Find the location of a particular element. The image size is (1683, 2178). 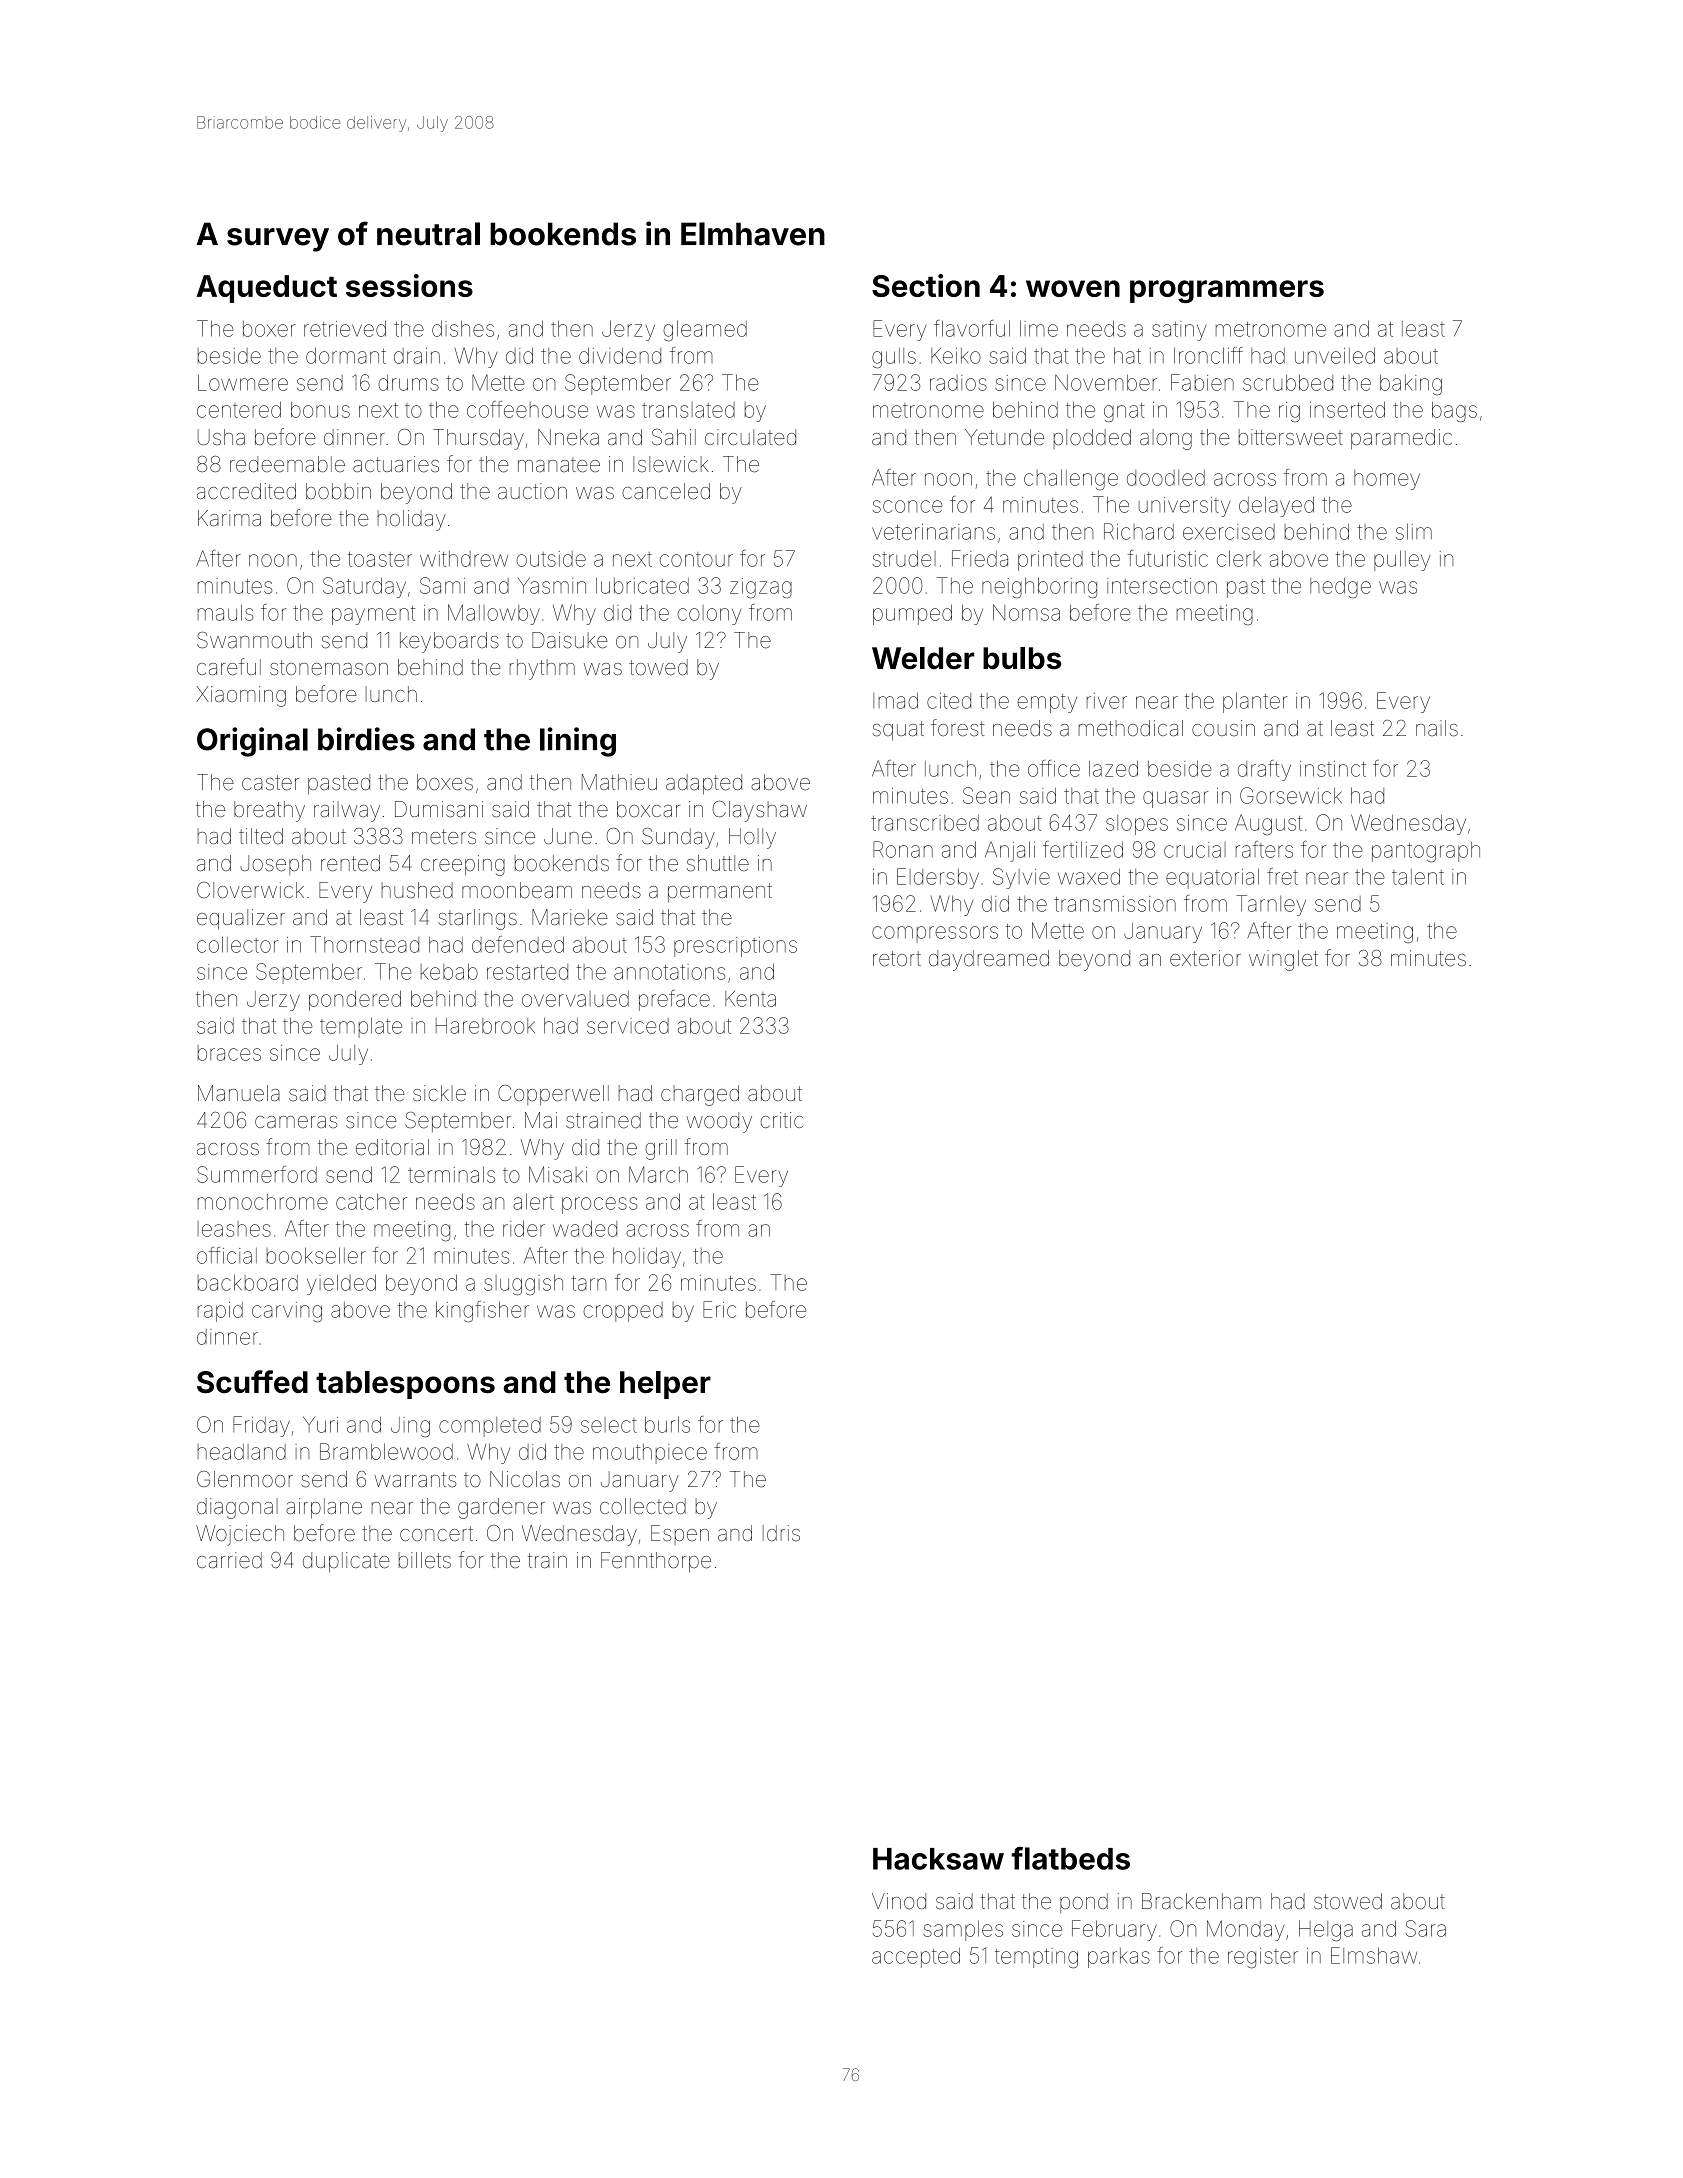

carried is located at coordinates (229, 1560).
